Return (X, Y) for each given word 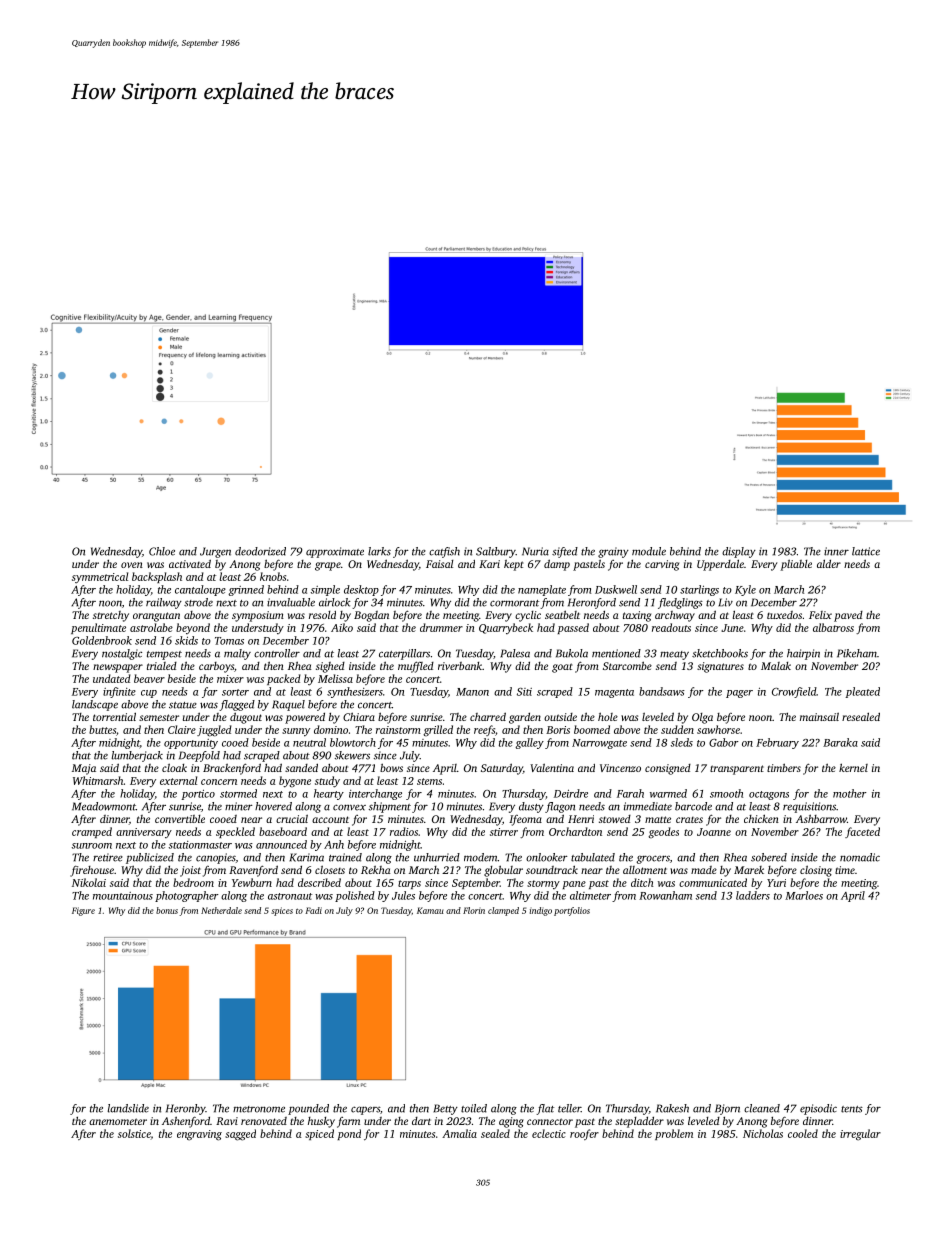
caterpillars (404, 654)
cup (149, 694)
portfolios (572, 911)
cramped (92, 832)
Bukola (572, 653)
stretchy (111, 616)
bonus (167, 910)
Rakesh (672, 1108)
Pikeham (857, 653)
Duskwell (616, 589)
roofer (584, 1134)
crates (689, 820)
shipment (390, 807)
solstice (134, 1133)
